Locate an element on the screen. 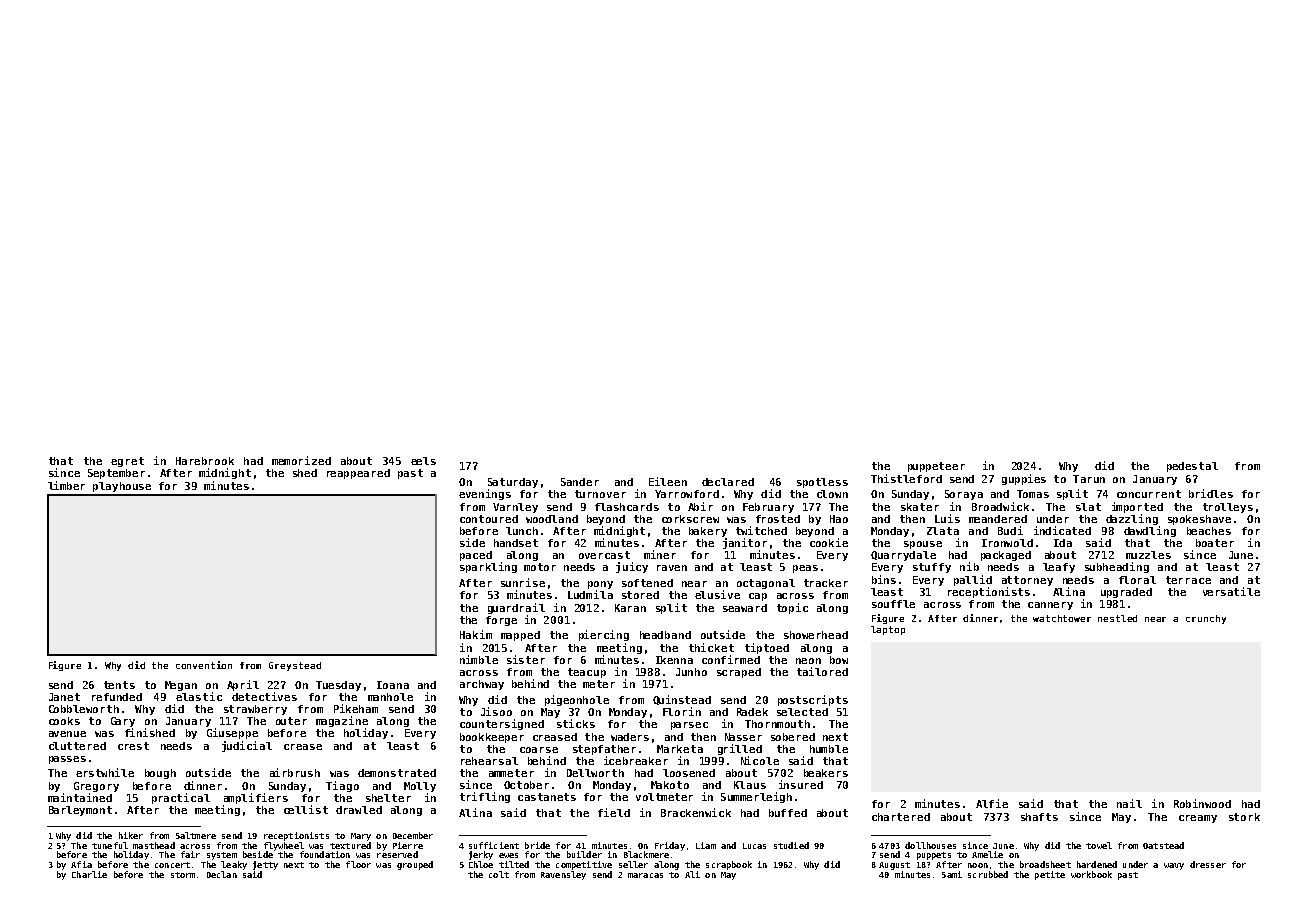 The width and height of the screenshot is (1308, 924). convention is located at coordinates (204, 665).
